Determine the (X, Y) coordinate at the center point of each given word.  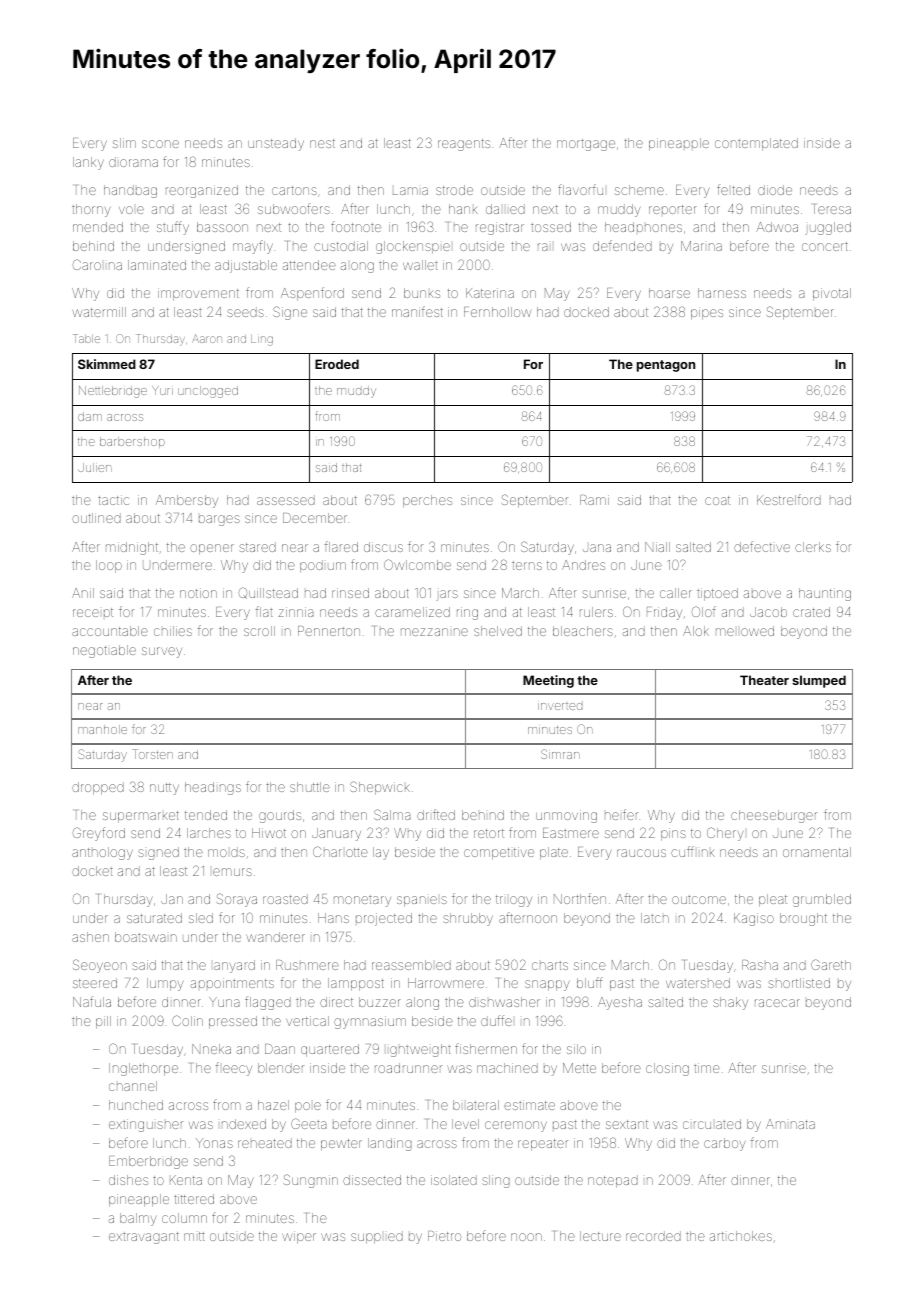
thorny (91, 210)
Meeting (548, 681)
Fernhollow (497, 312)
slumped (819, 681)
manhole (102, 729)
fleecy (234, 1069)
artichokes (741, 1236)
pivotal (832, 294)
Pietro (444, 1236)
